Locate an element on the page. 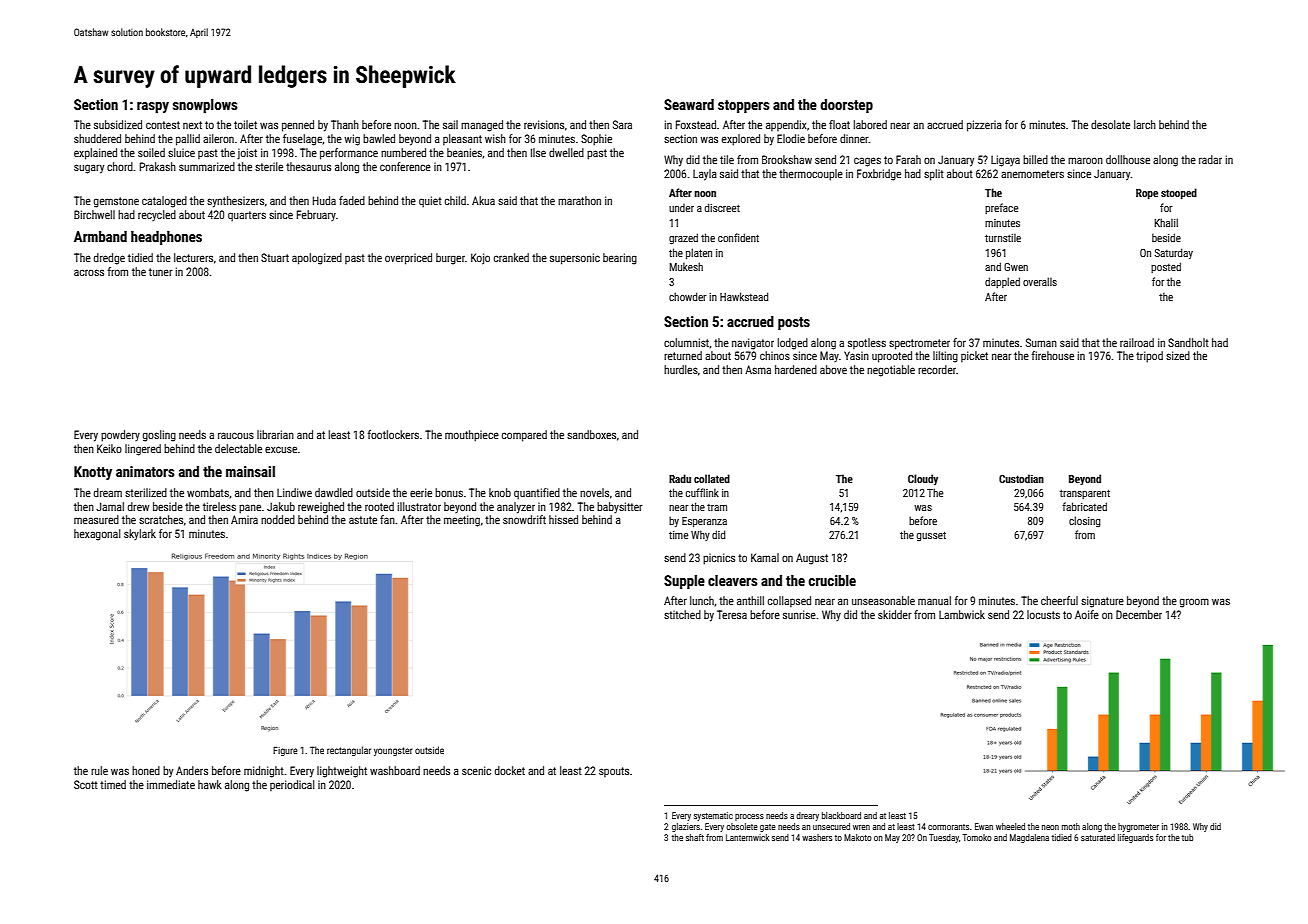  reweighed is located at coordinates (321, 508).
